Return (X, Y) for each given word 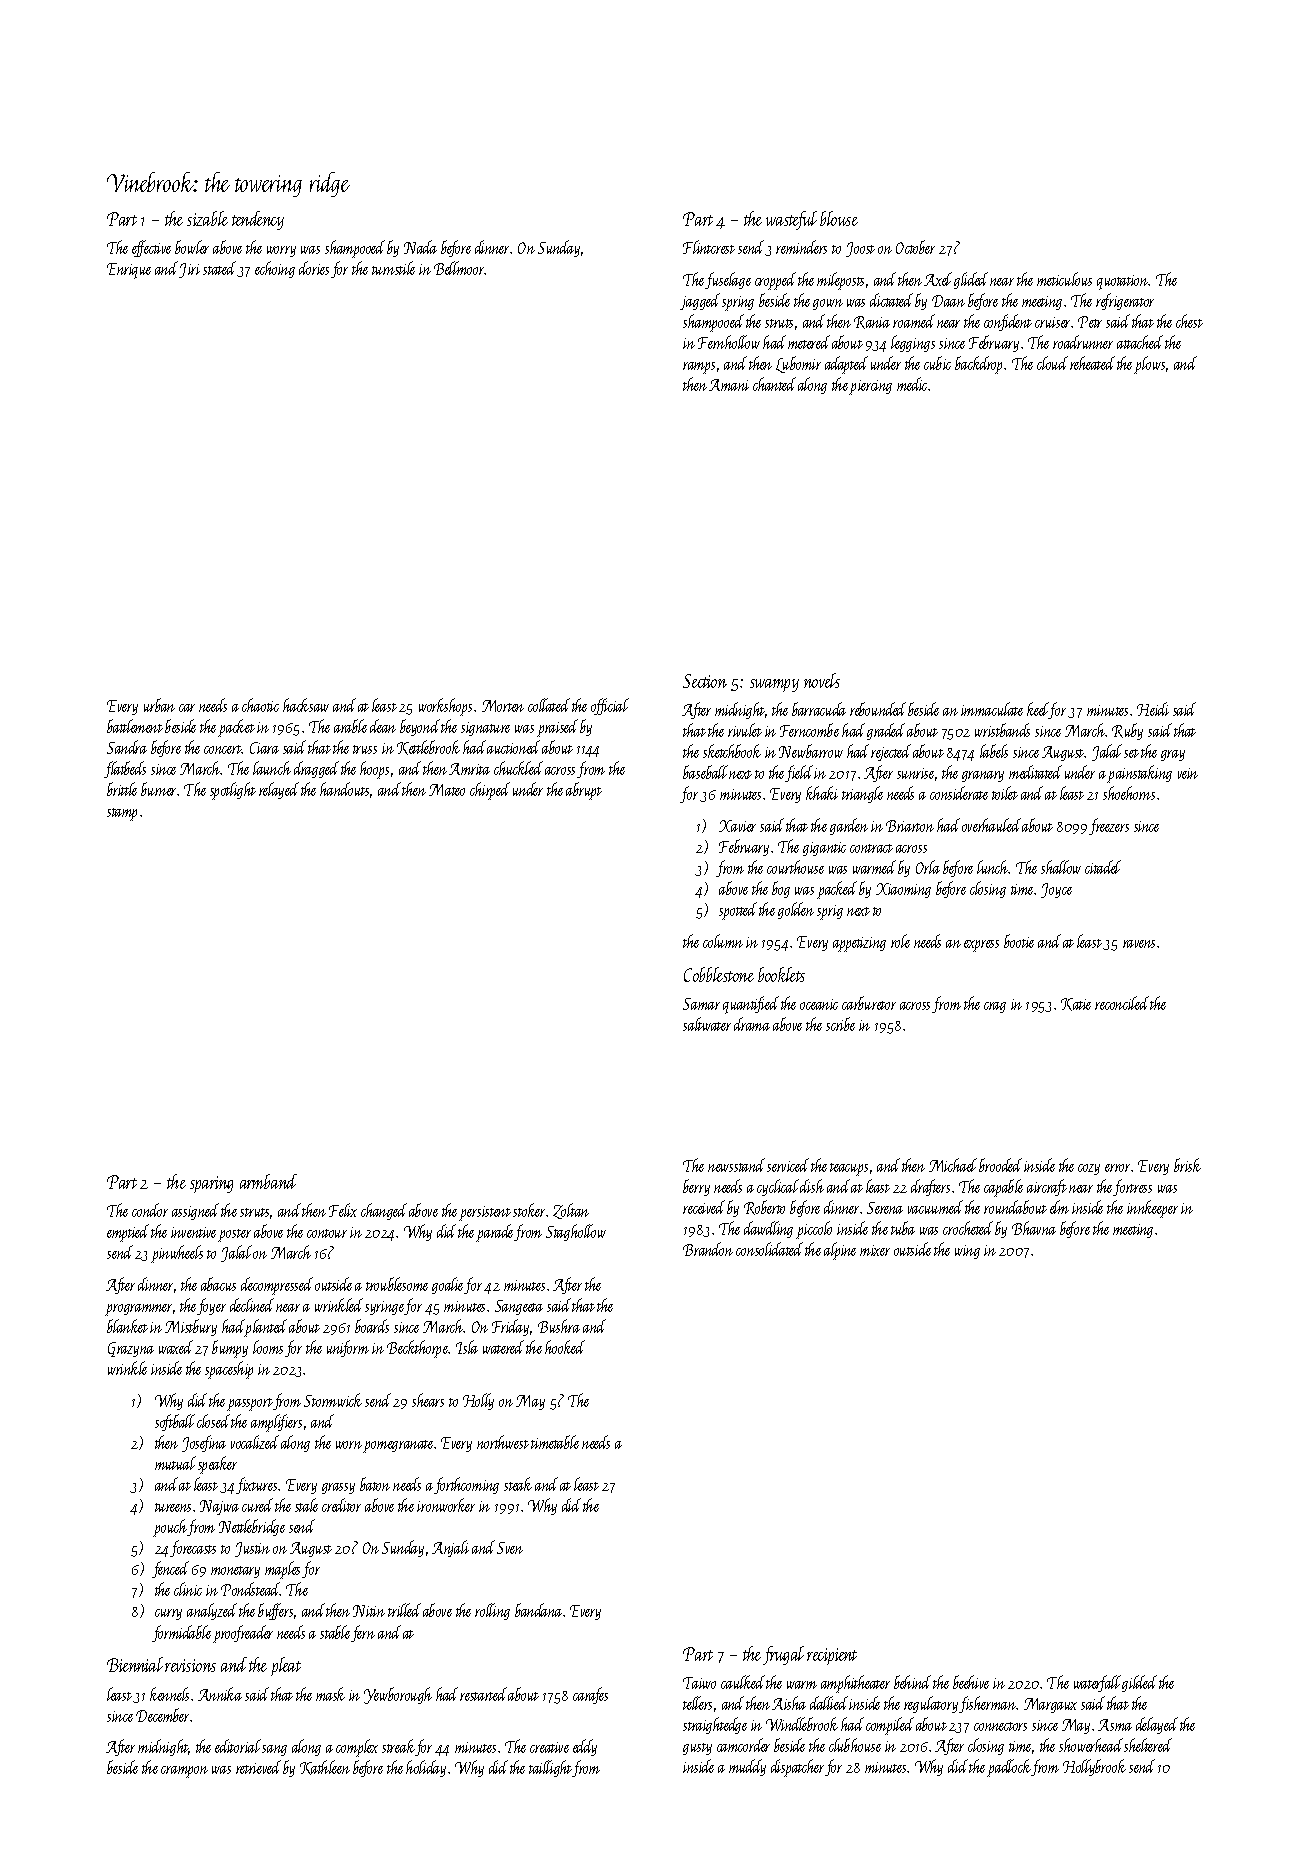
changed (384, 1211)
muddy (747, 1767)
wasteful (791, 220)
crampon (184, 1772)
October (915, 247)
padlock (1009, 1768)
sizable (207, 218)
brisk (1187, 1165)
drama (752, 1024)
